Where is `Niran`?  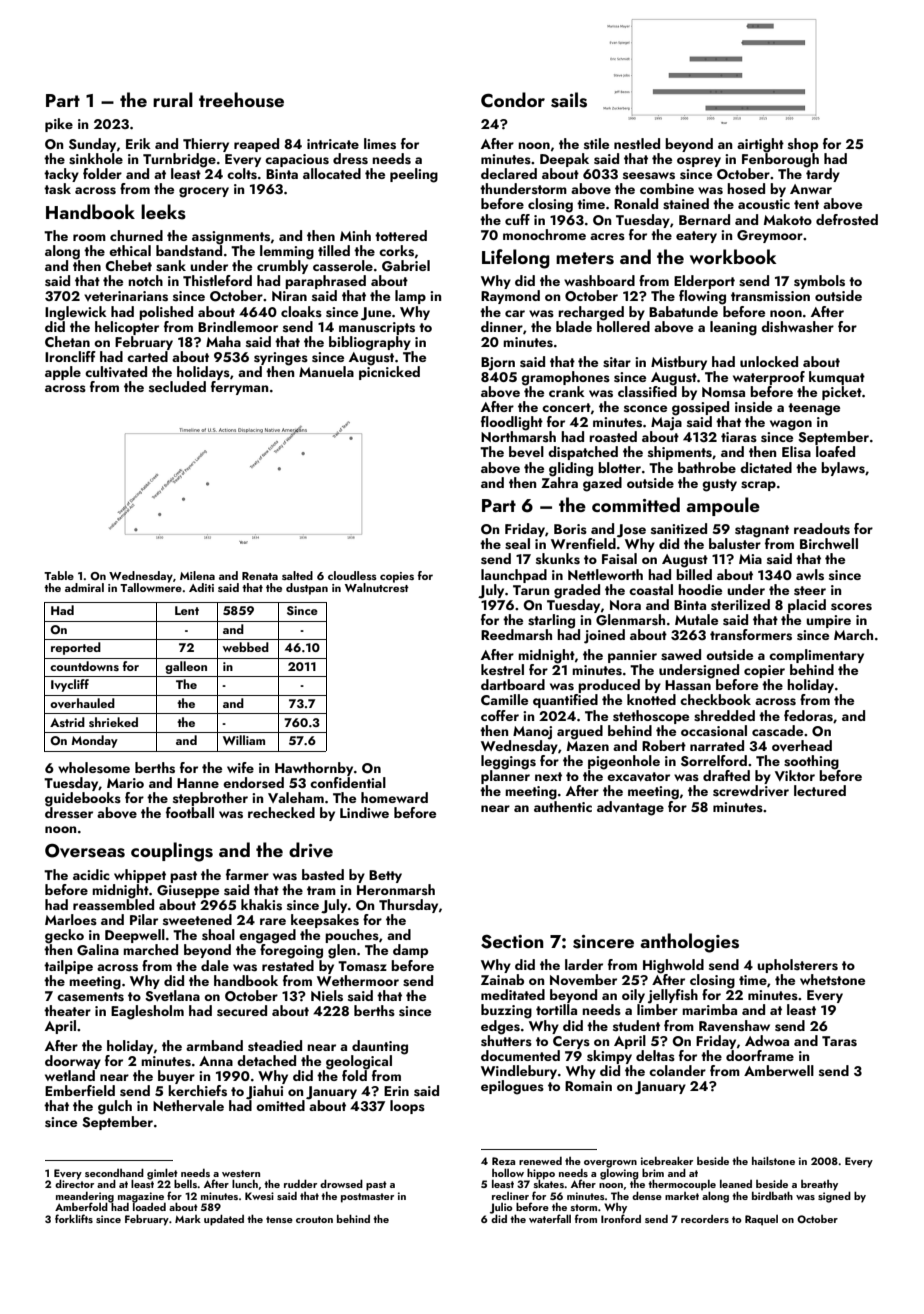
Niran is located at coordinates (289, 296).
